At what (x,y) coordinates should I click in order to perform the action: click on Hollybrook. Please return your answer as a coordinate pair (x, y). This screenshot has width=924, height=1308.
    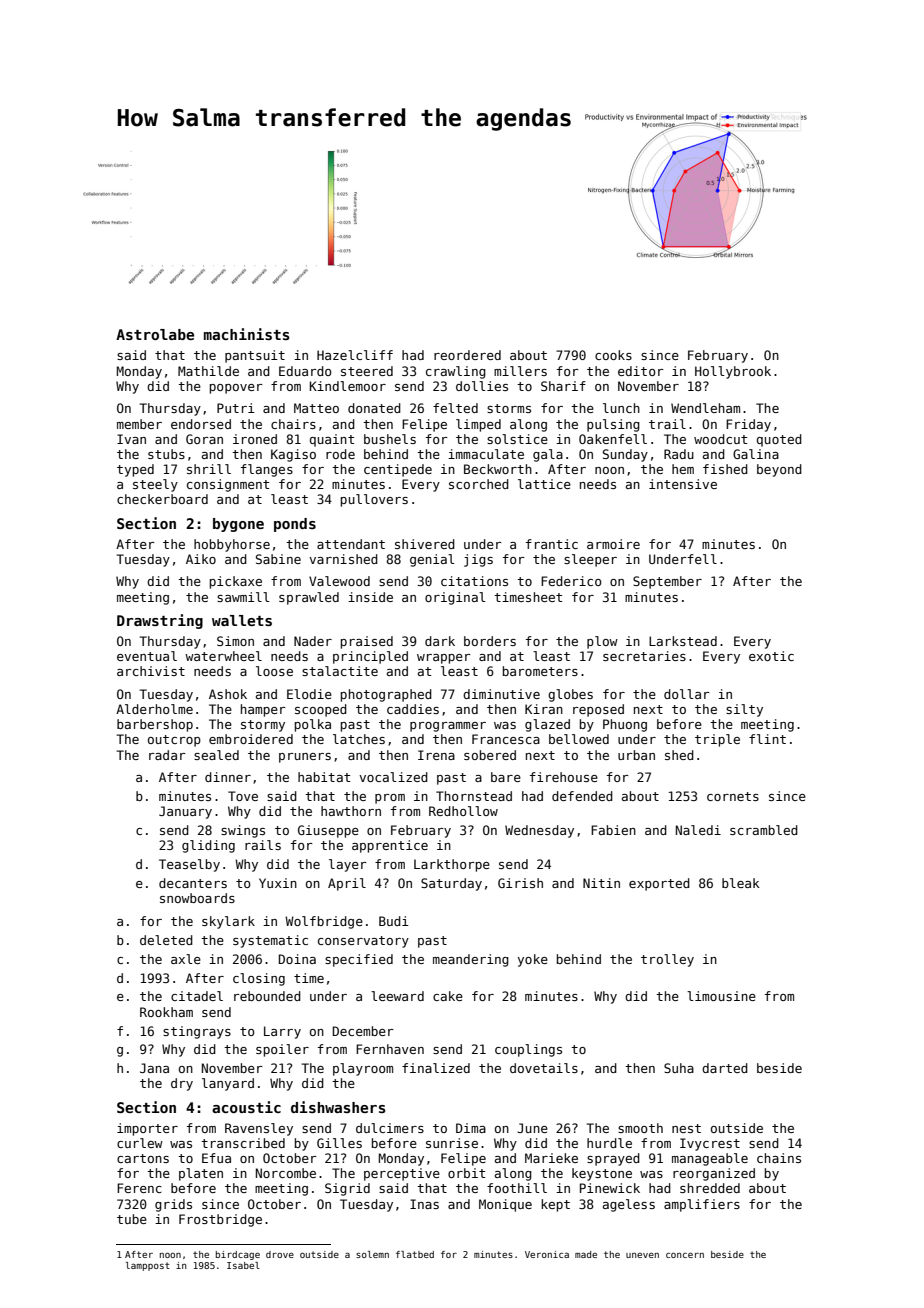
    Looking at the image, I should click on (733, 372).
